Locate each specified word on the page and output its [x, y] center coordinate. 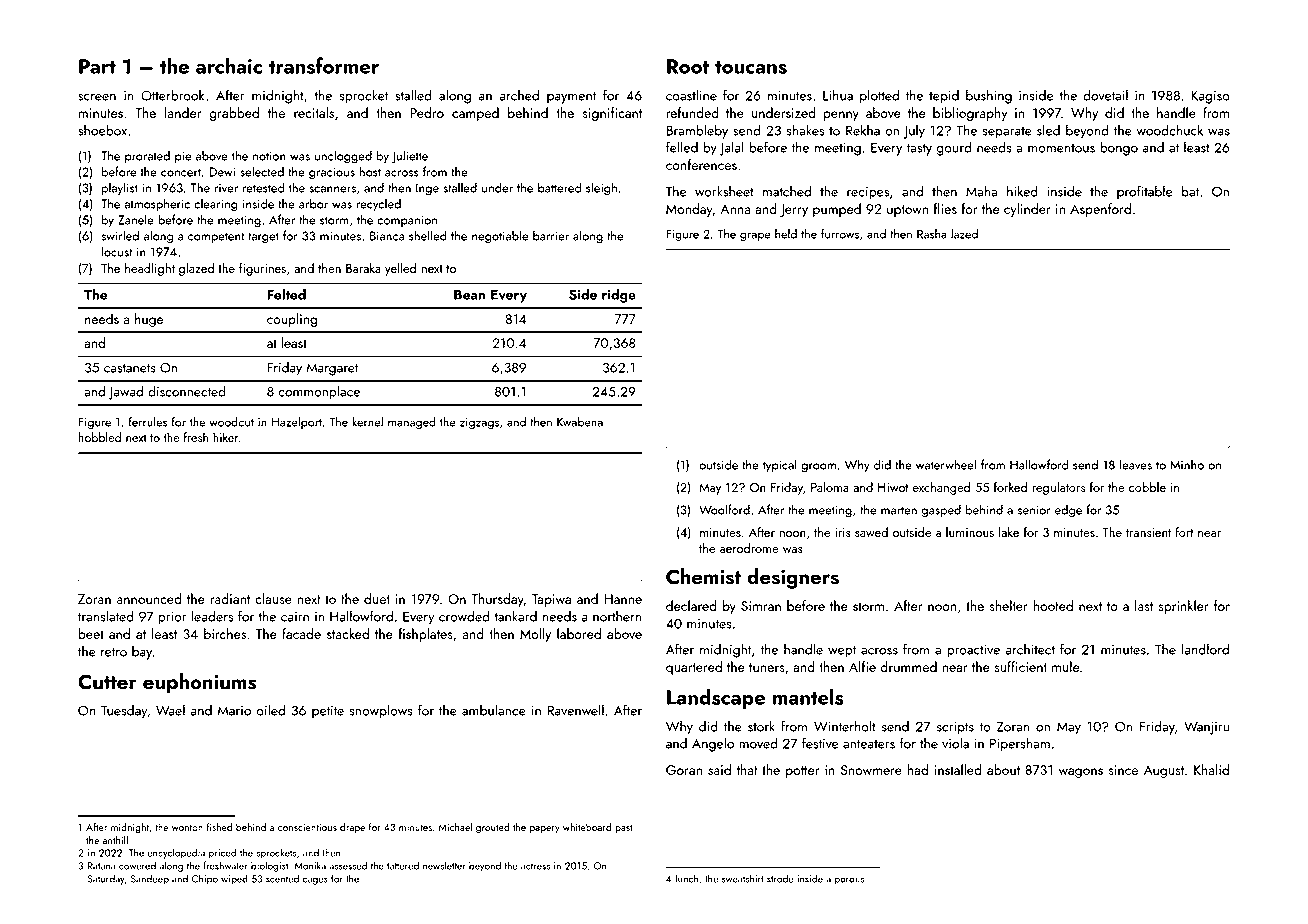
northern [617, 616]
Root [688, 66]
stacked [348, 633]
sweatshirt [743, 878]
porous [849, 881]
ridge [619, 295]
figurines [262, 269]
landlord [1205, 649]
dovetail [1105, 95]
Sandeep [150, 879]
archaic [229, 65]
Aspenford [1100, 210]
